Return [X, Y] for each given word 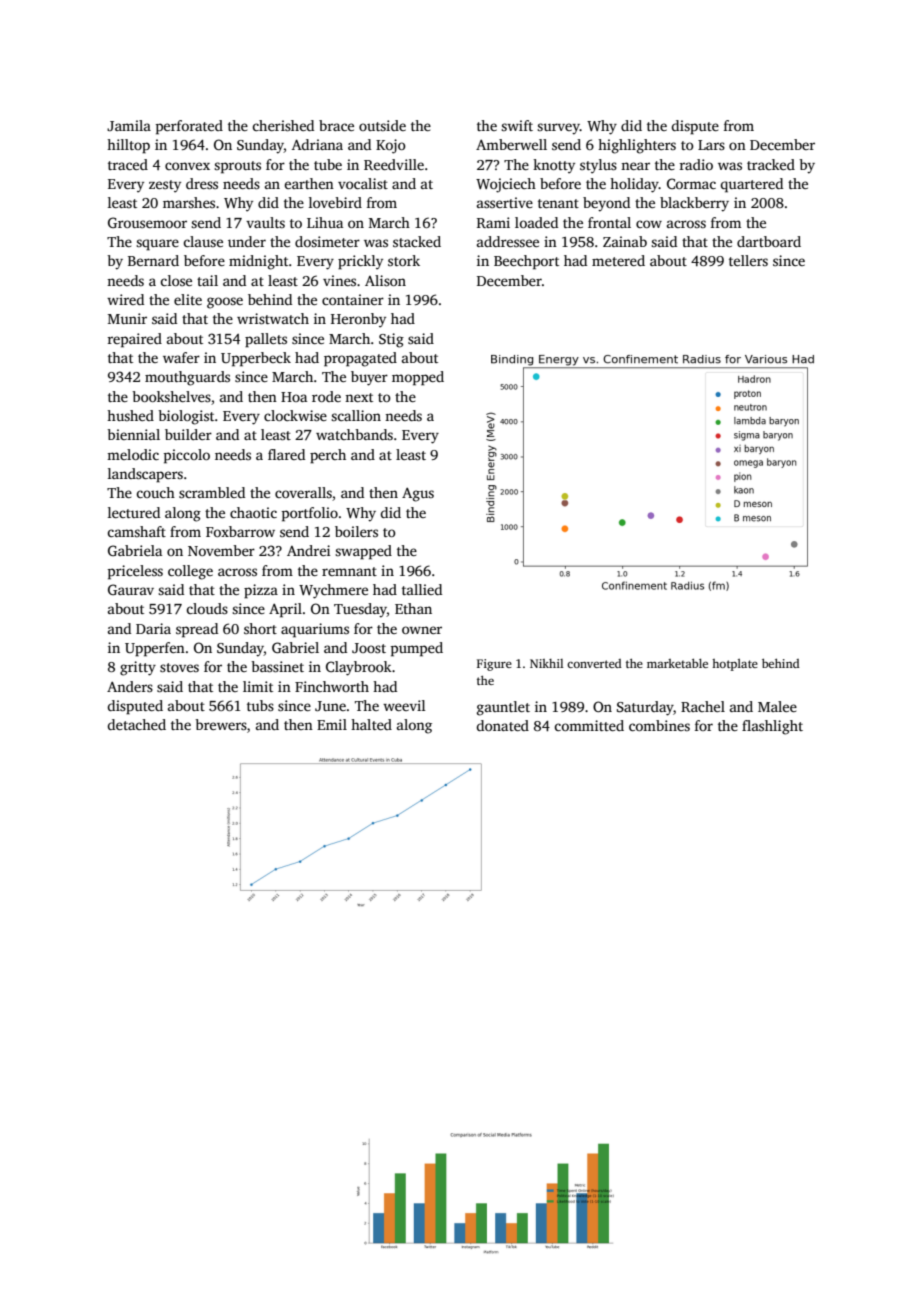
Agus [418, 495]
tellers [748, 260]
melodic [133, 454]
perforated [189, 127]
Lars [711, 145]
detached [136, 724]
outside [382, 125]
